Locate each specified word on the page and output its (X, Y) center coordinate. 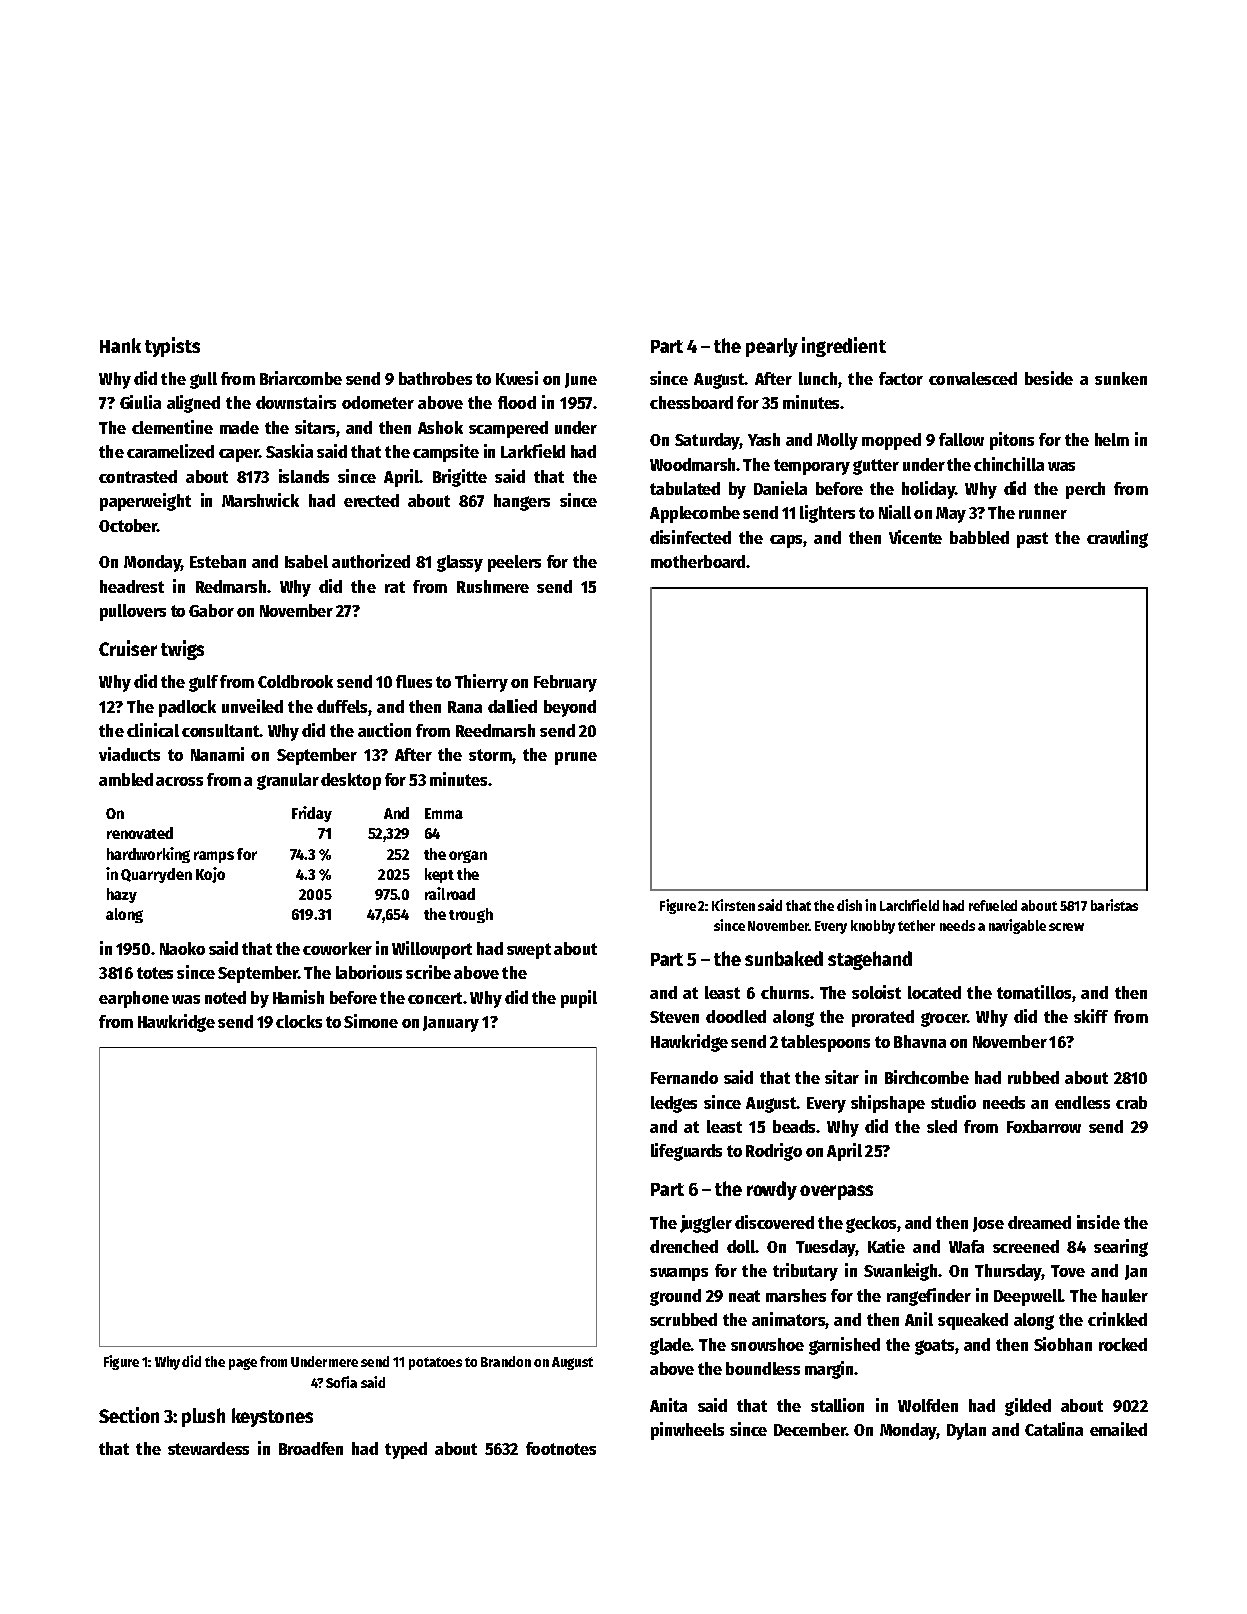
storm (490, 755)
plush (203, 1417)
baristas (1114, 905)
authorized (371, 561)
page (243, 1364)
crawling (1117, 539)
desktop (351, 781)
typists (172, 347)
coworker (337, 948)
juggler (706, 1224)
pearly (772, 347)
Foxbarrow (1044, 1126)
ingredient (844, 347)
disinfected (690, 537)
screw (1066, 927)
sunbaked (784, 958)
